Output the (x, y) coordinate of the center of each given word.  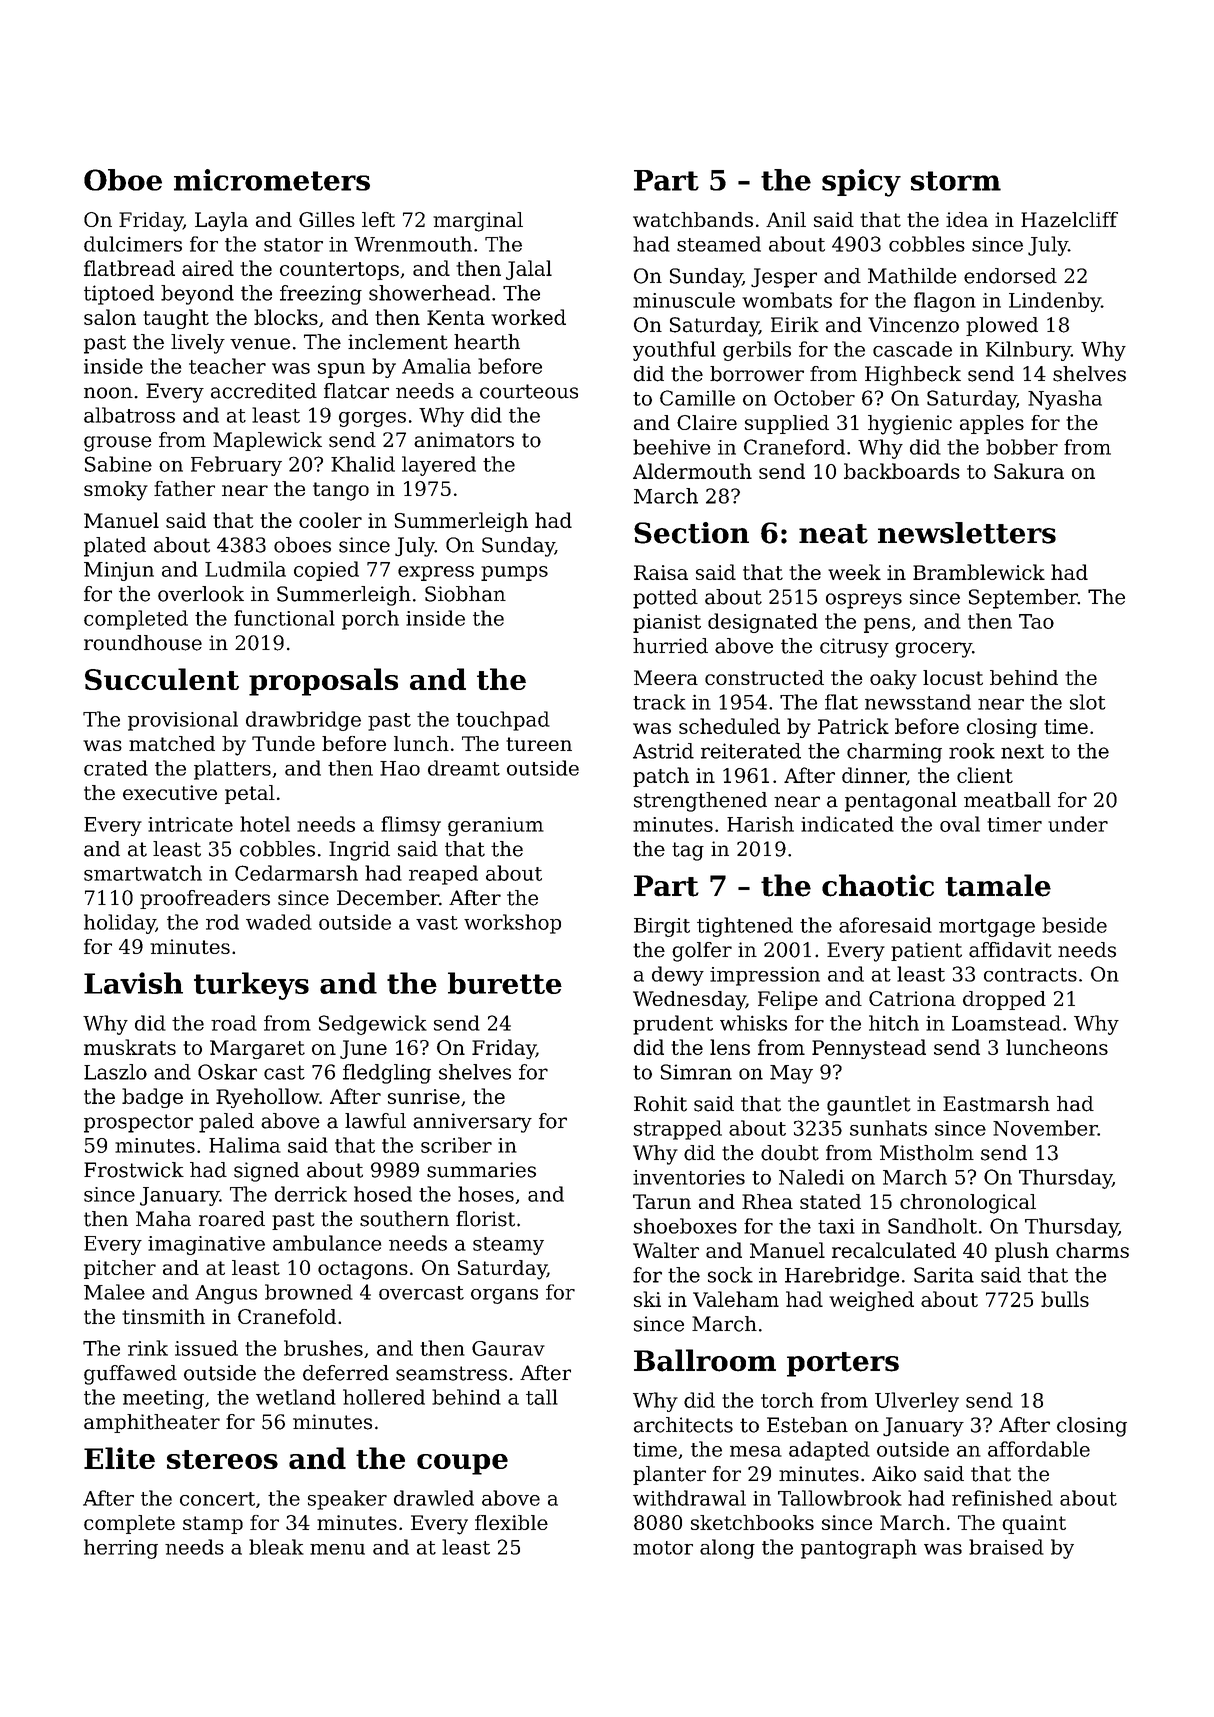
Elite (119, 1458)
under (1078, 824)
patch (661, 777)
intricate (190, 824)
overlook (201, 594)
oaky (893, 680)
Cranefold (287, 1316)
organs (504, 1296)
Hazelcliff (1069, 219)
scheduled (729, 726)
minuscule (684, 300)
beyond (197, 295)
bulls (1065, 1299)
